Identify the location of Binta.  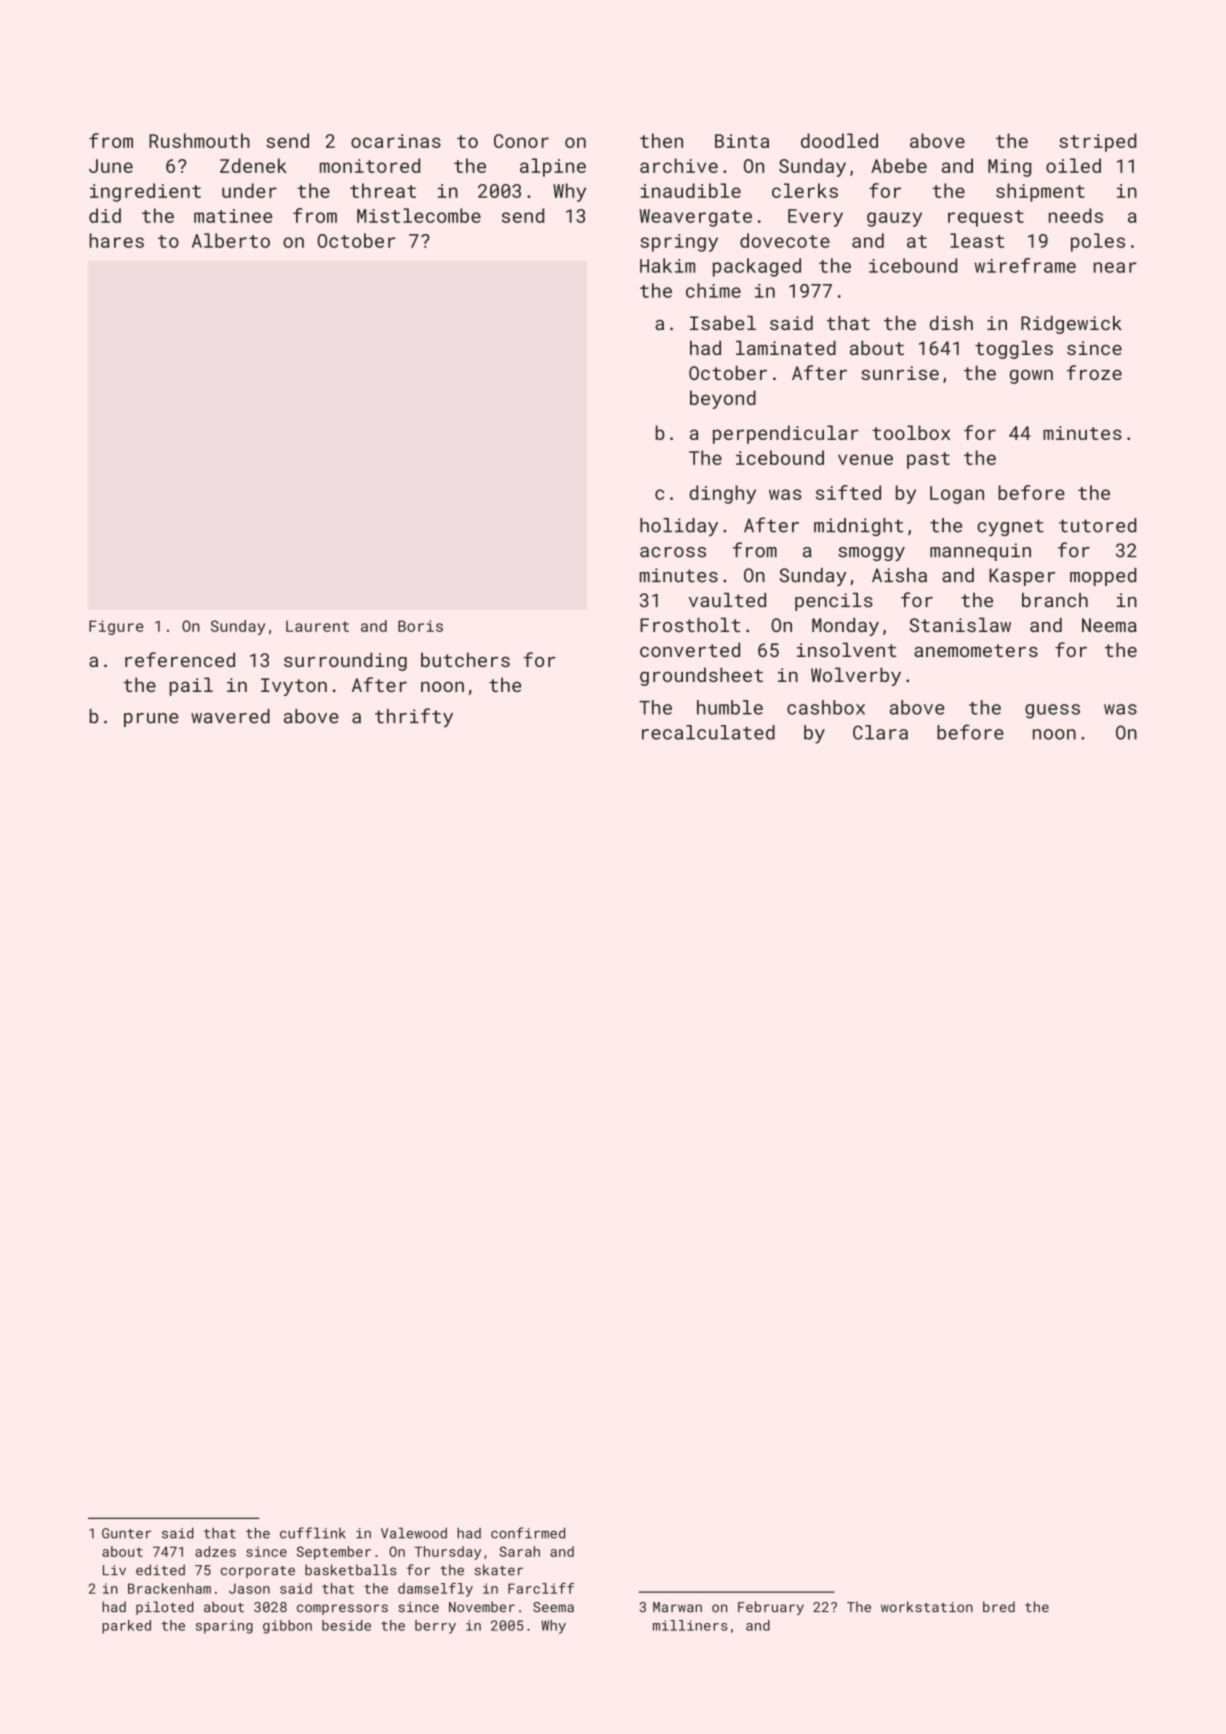
(742, 141).
